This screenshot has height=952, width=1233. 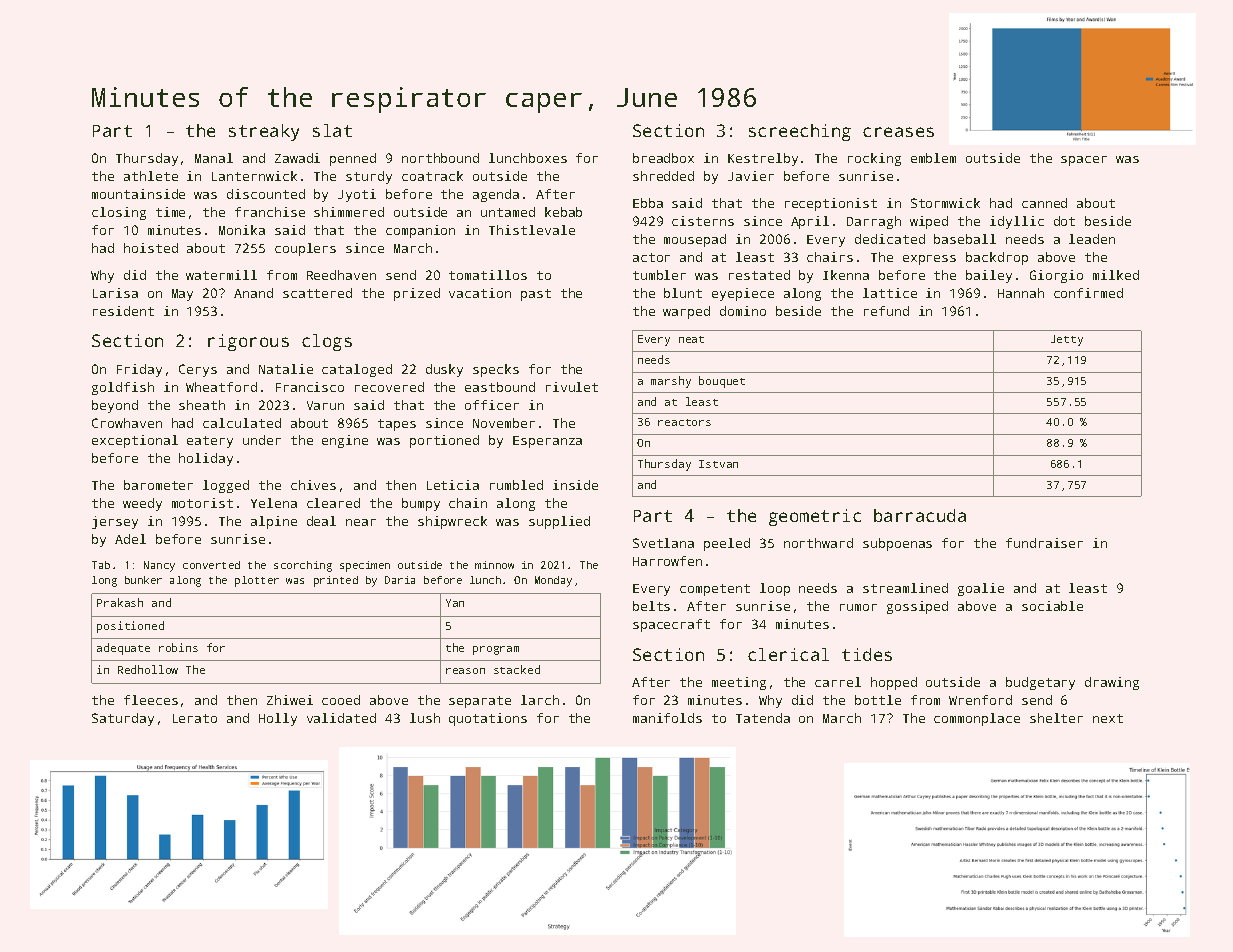 I want to click on Harrowfen, so click(x=667, y=561).
